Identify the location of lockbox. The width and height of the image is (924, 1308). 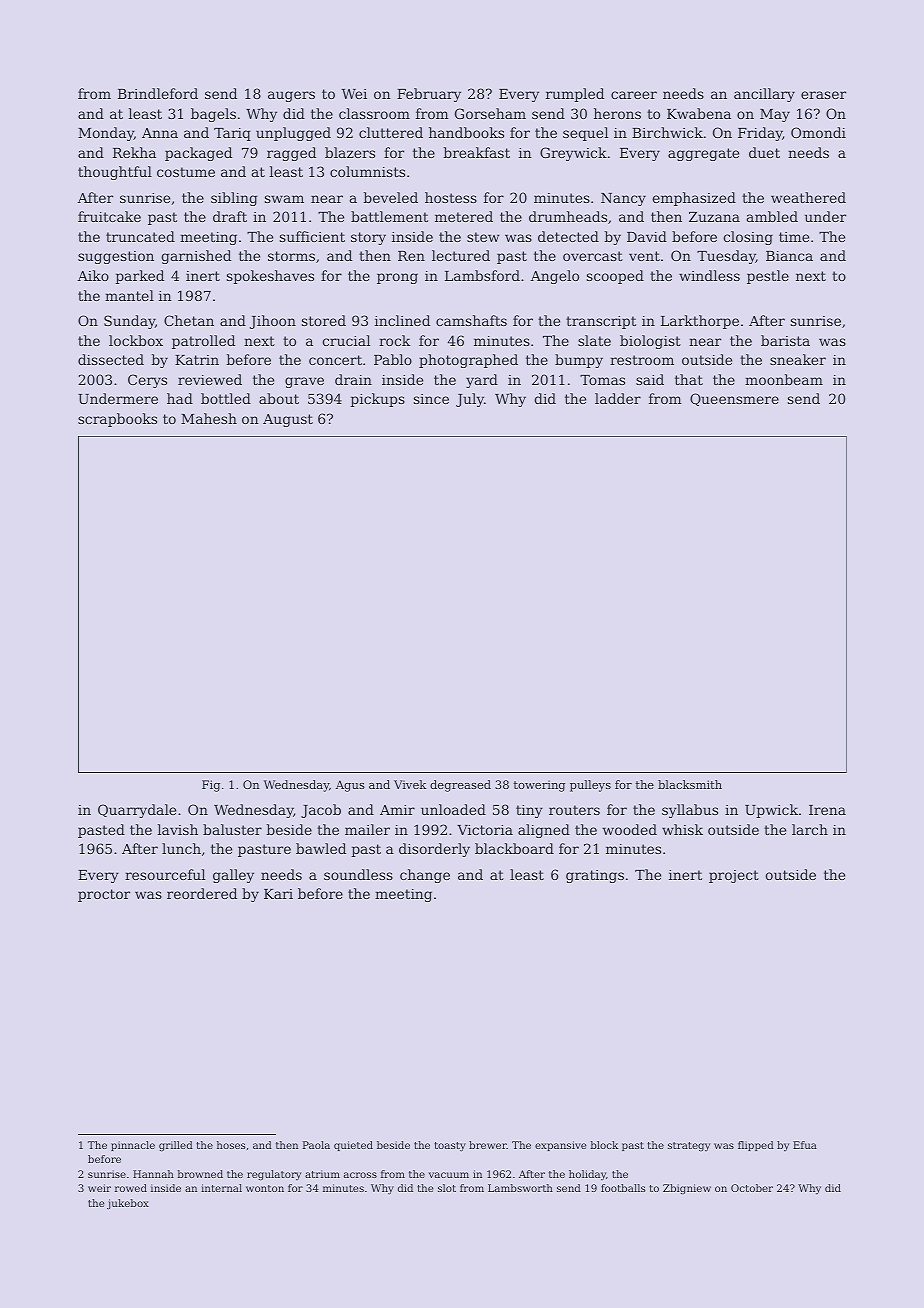
(136, 340).
